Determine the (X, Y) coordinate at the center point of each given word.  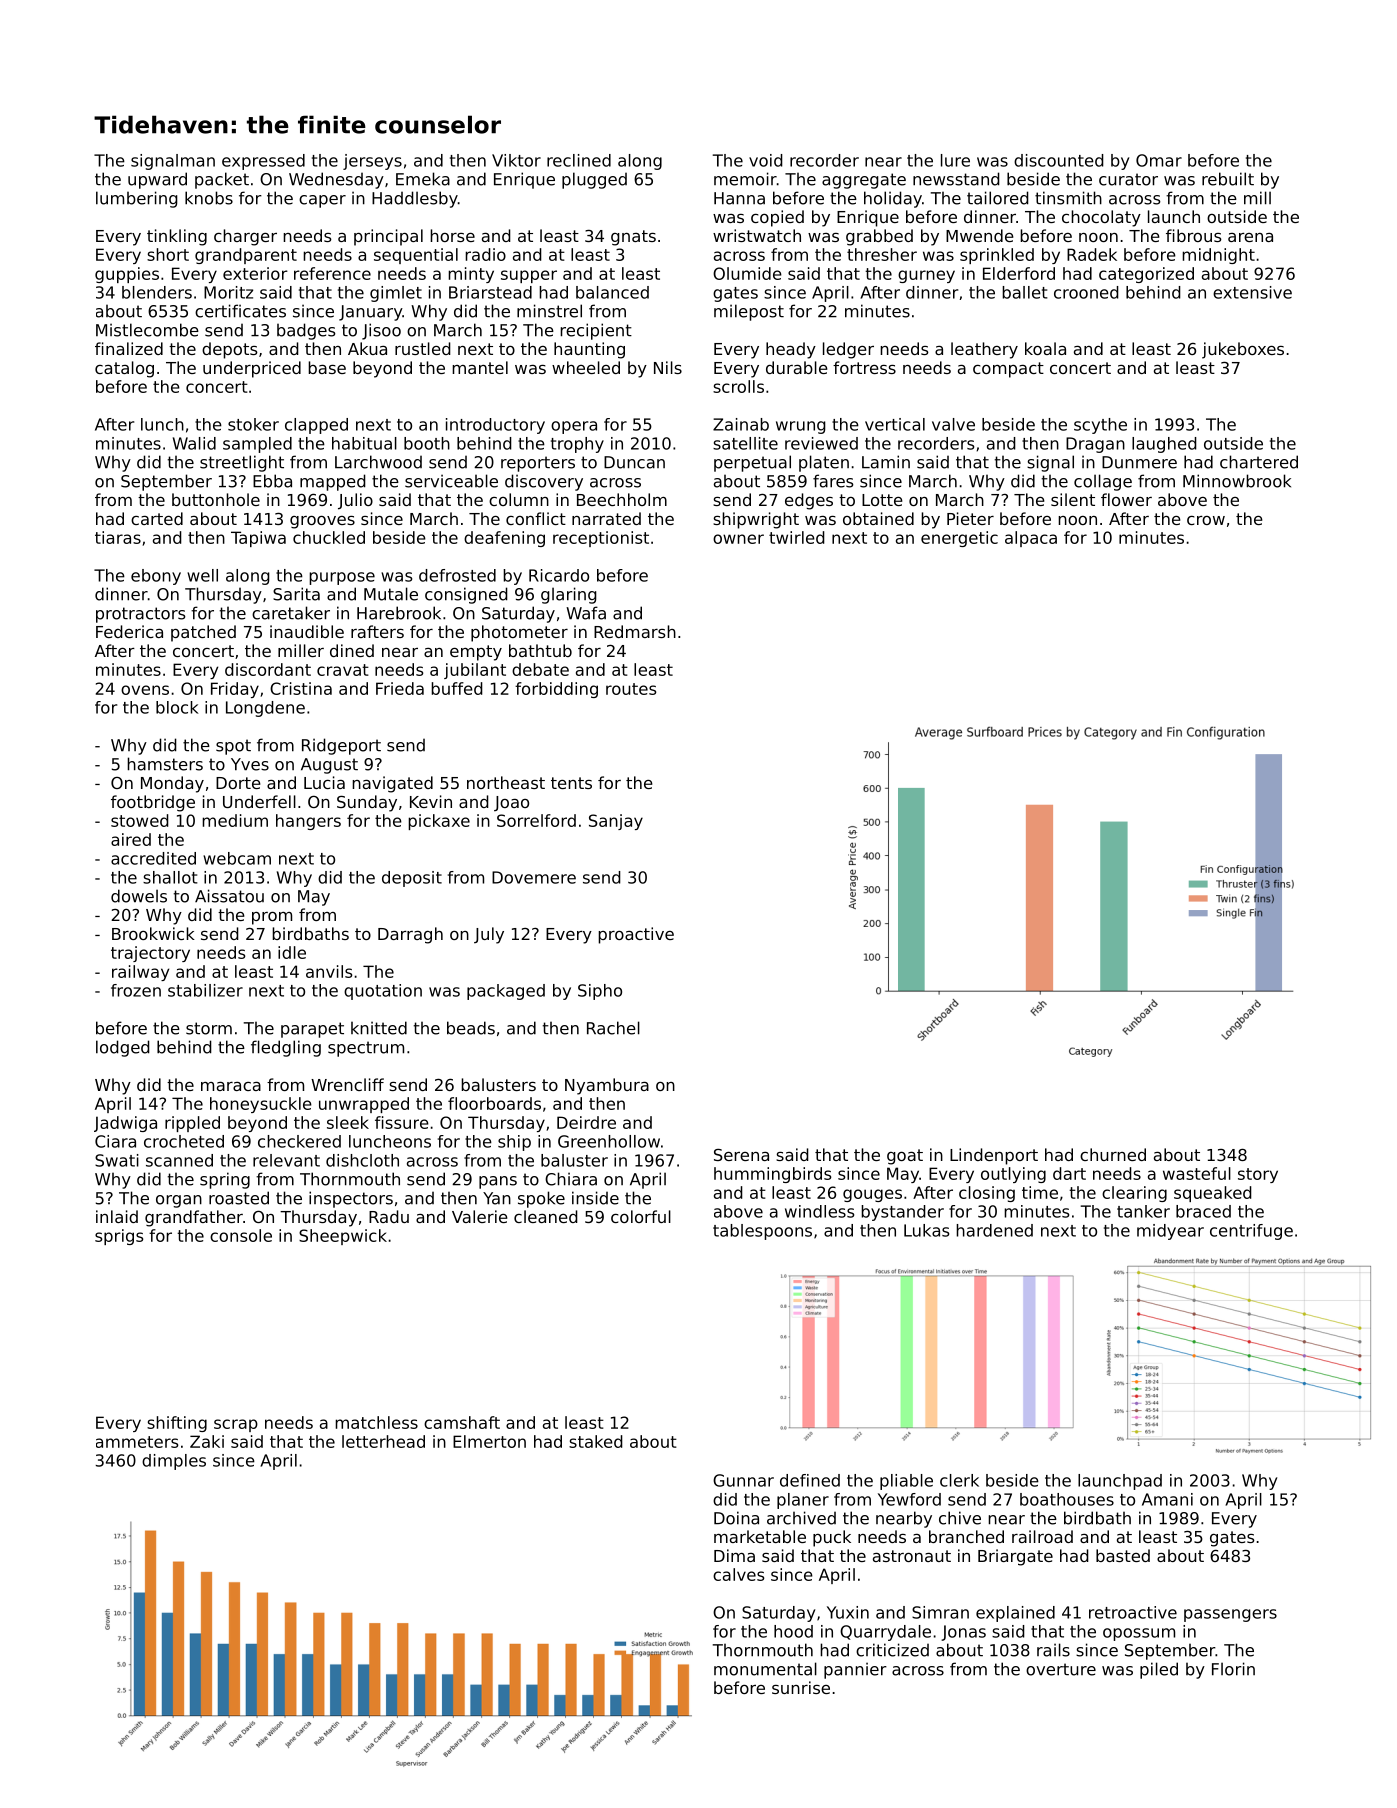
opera (574, 427)
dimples (174, 1462)
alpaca (1031, 539)
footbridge (153, 803)
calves (738, 1574)
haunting (589, 350)
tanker (1143, 1211)
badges (306, 331)
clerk (959, 1480)
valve (953, 424)
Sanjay (616, 822)
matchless (376, 1422)
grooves (322, 522)
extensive (1252, 292)
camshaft (462, 1422)
